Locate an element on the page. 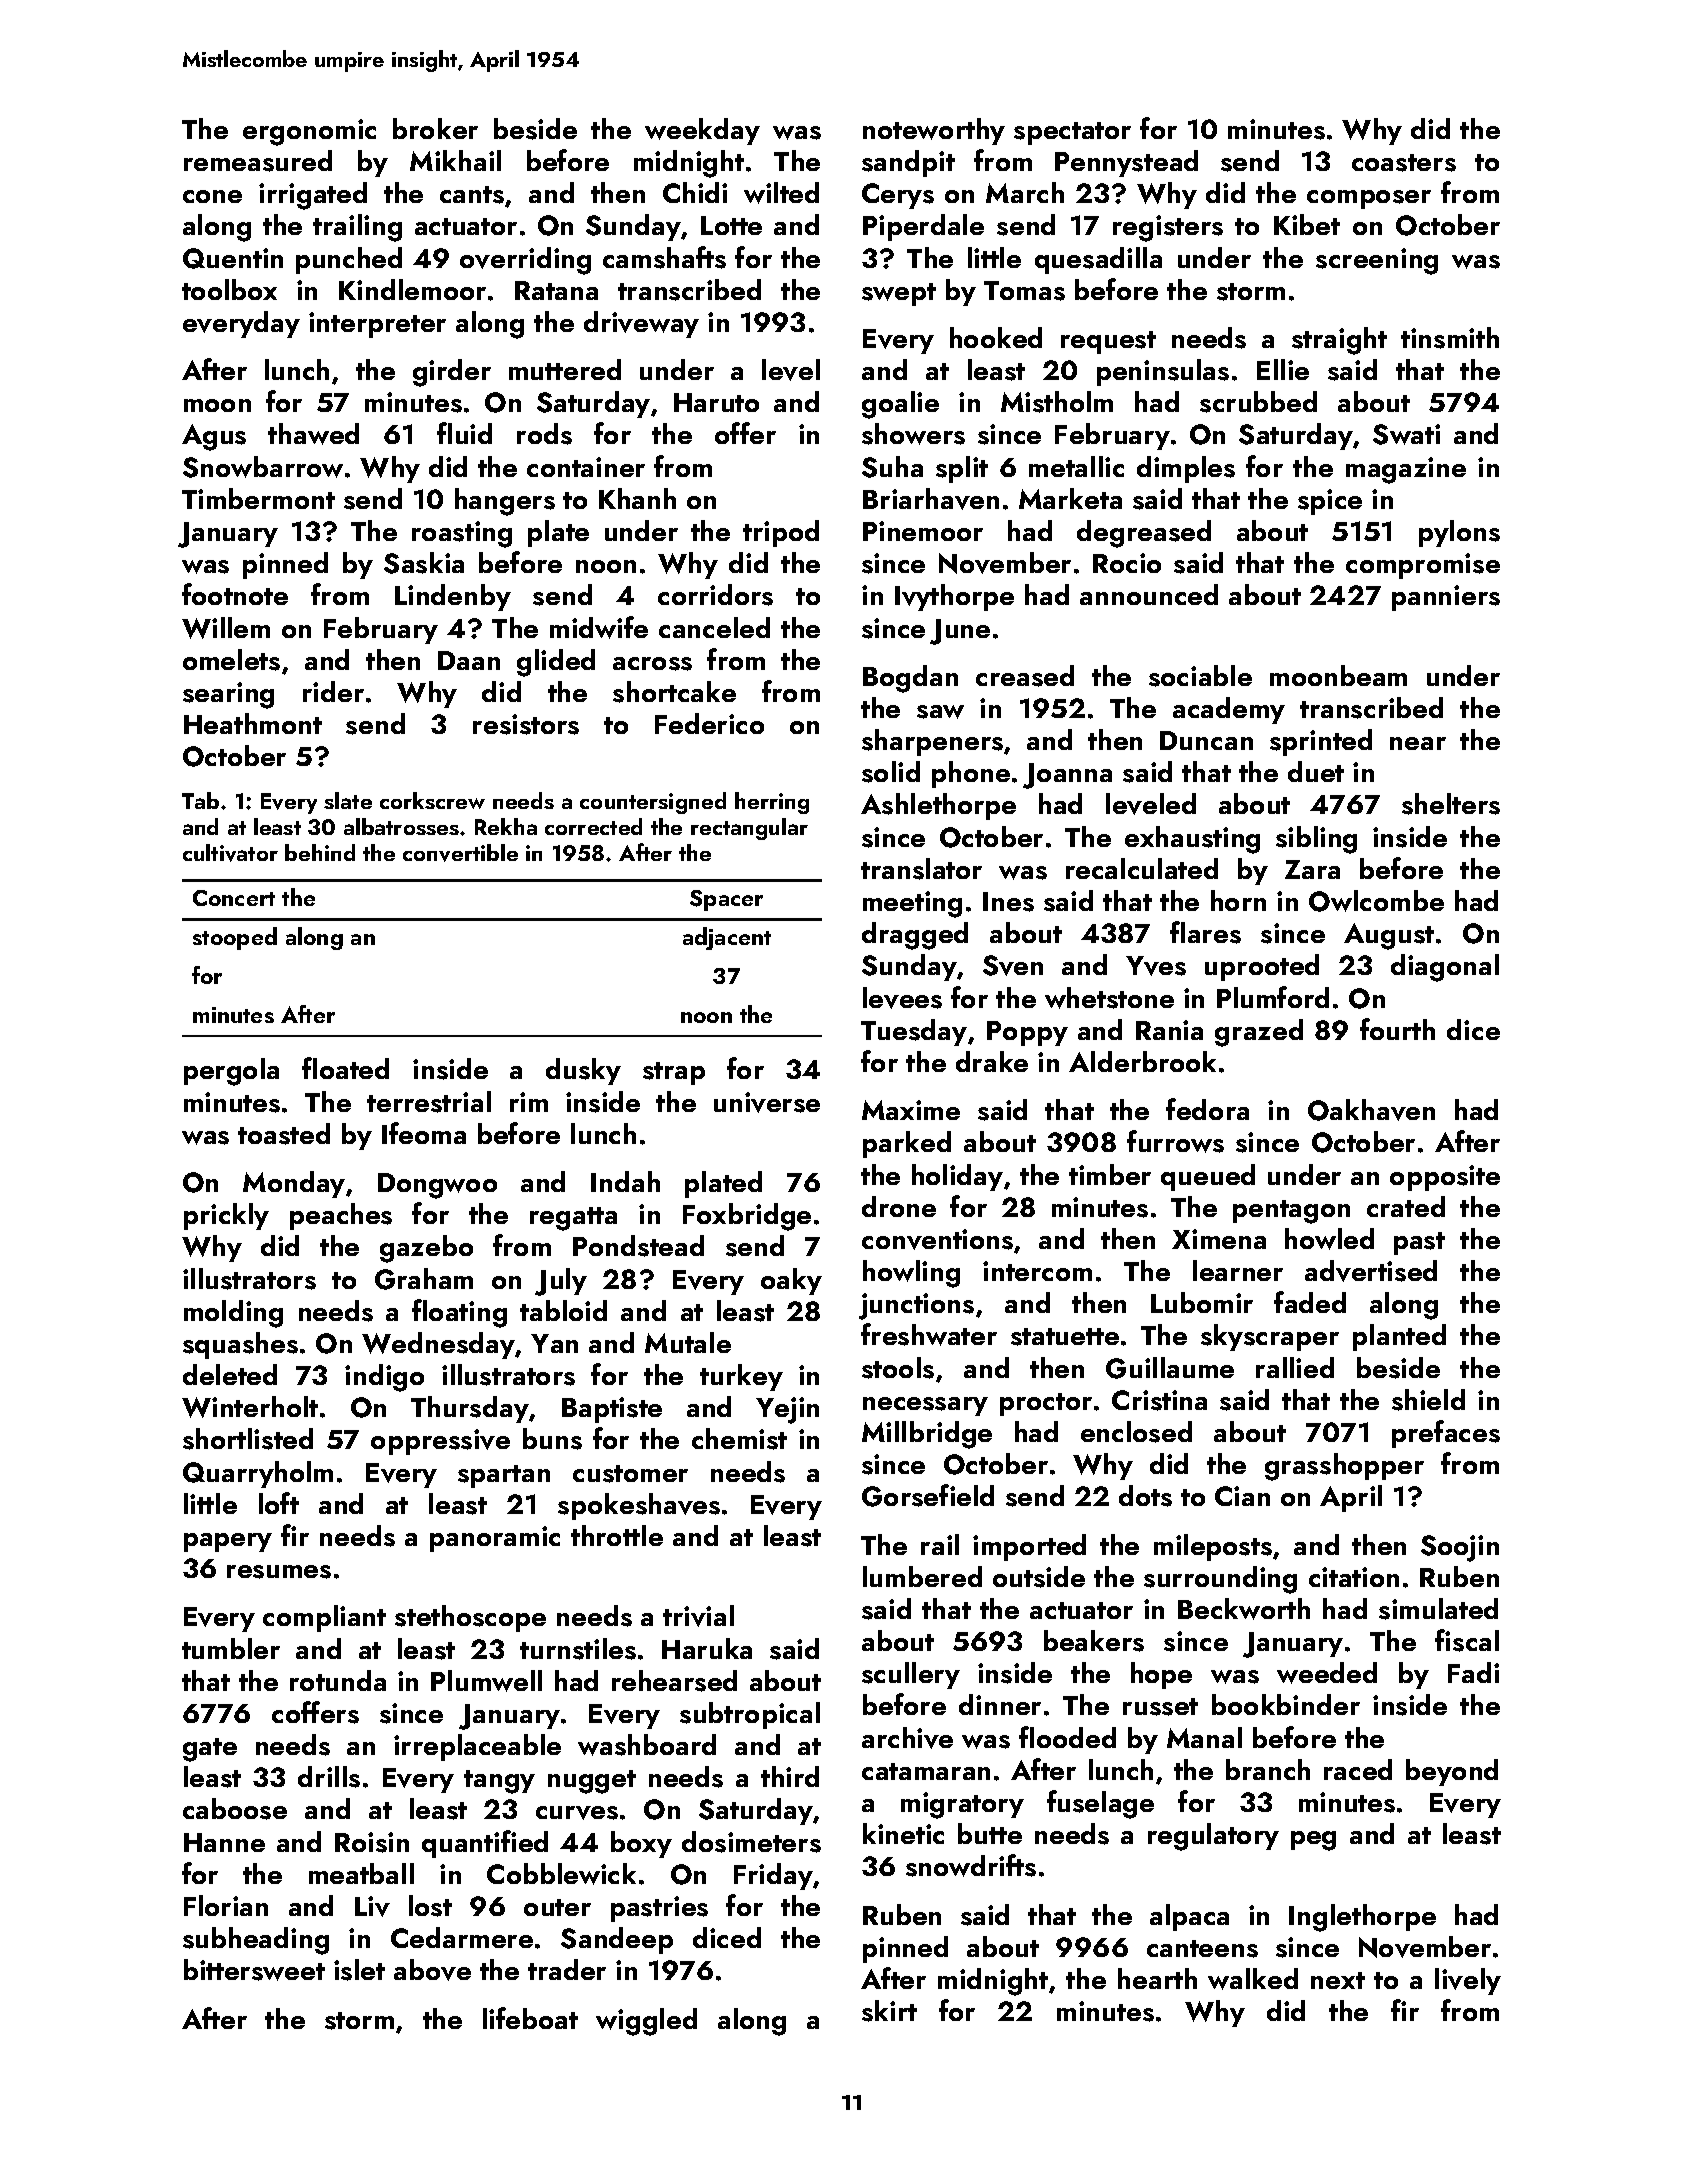 The height and width of the page is (2178, 1683). March is located at coordinates (1025, 192).
